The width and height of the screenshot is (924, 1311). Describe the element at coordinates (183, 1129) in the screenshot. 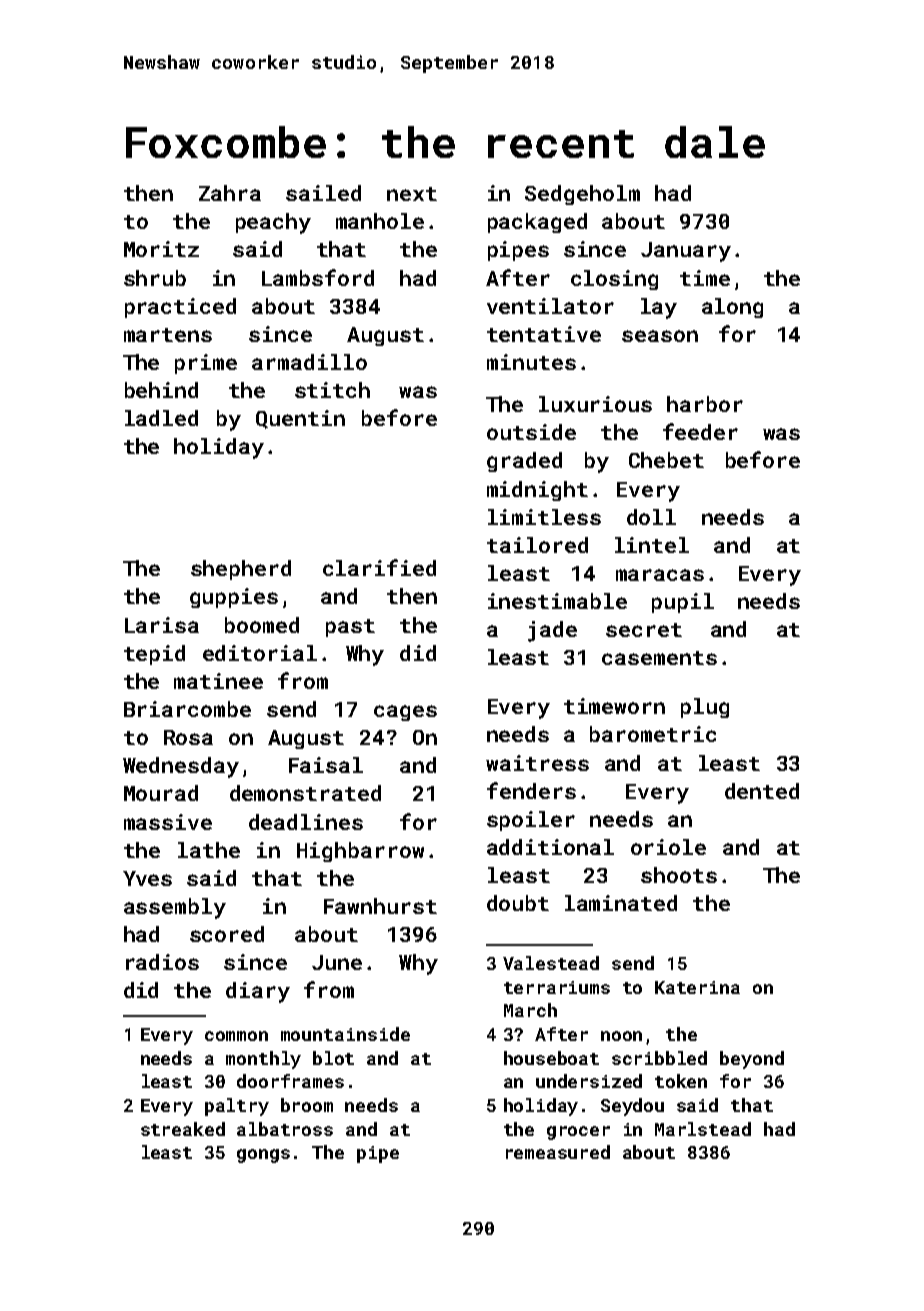

I see `streaked` at that location.
